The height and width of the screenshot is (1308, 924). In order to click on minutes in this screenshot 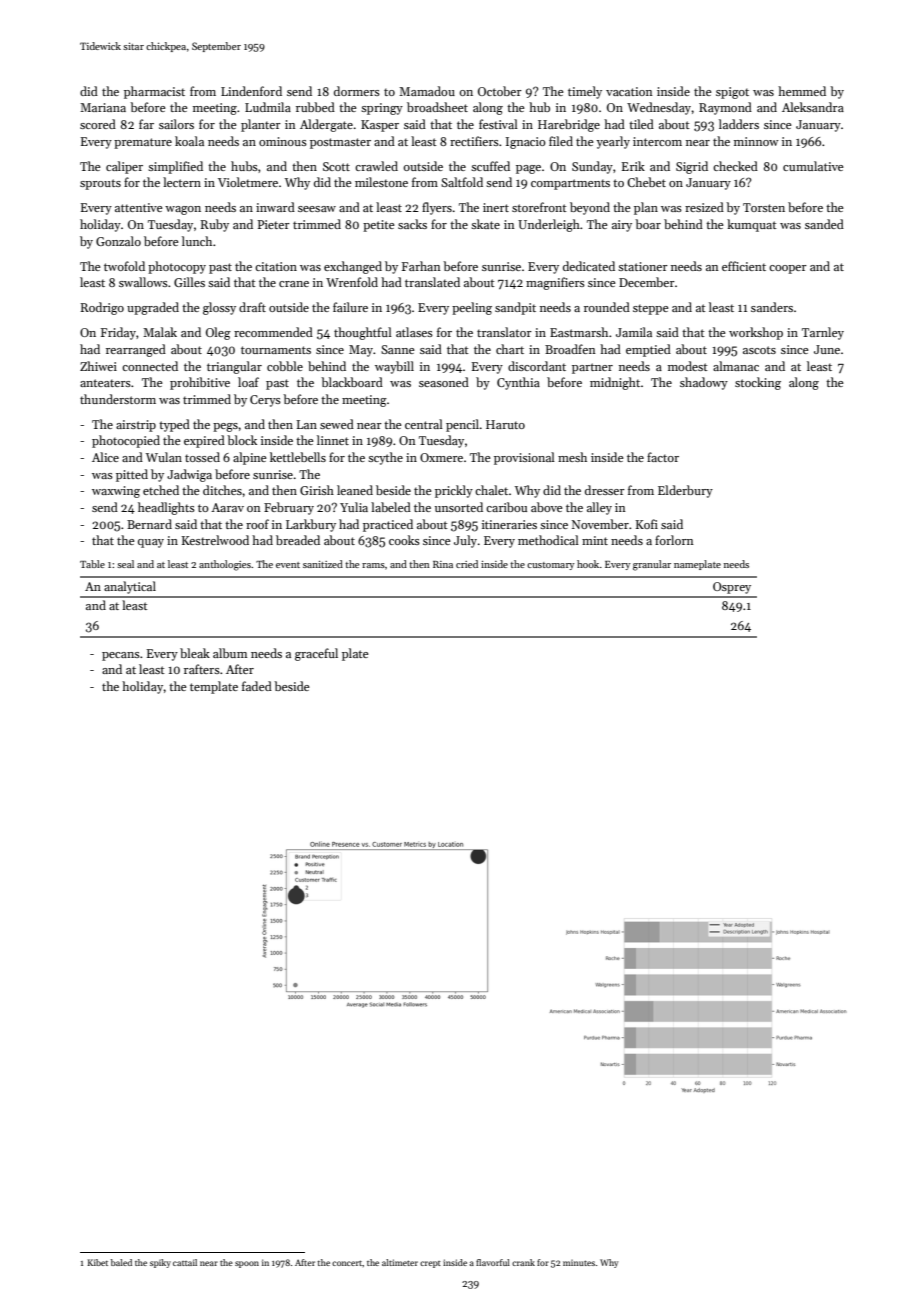, I will do `click(579, 1263)`.
